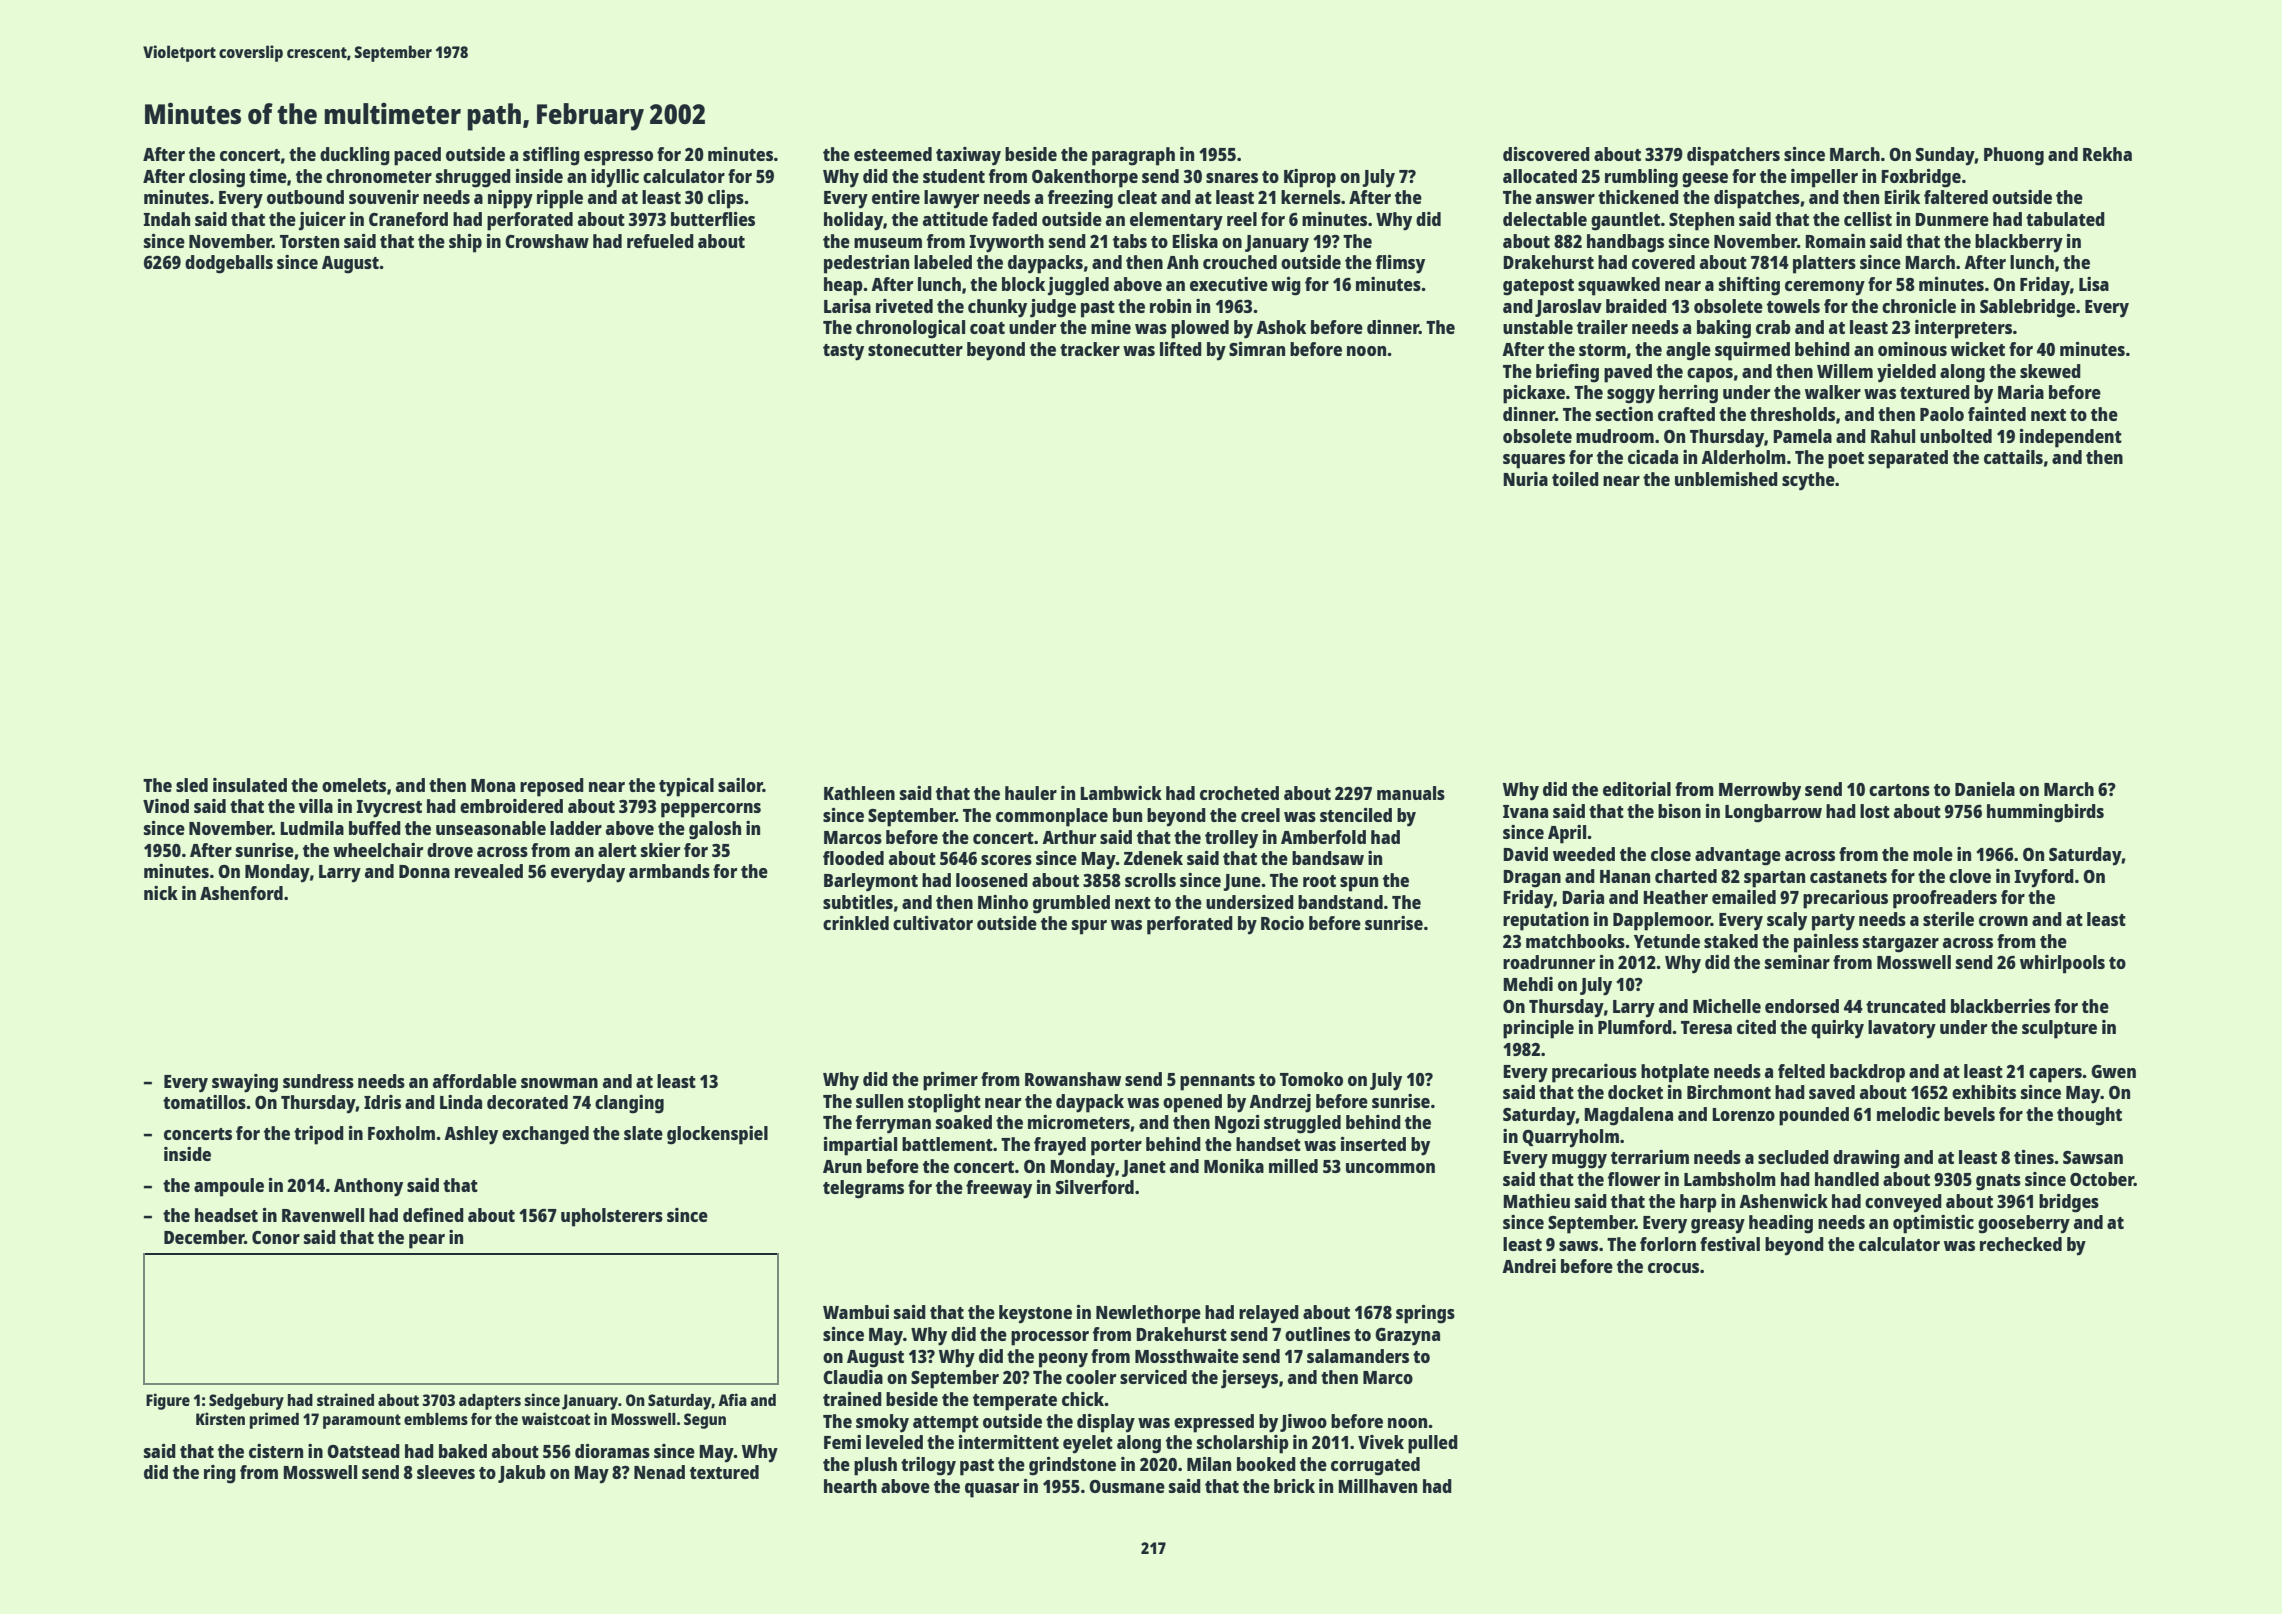 The height and width of the screenshot is (1614, 2282). What do you see at coordinates (1529, 1266) in the screenshot?
I see `Andrei` at bounding box center [1529, 1266].
